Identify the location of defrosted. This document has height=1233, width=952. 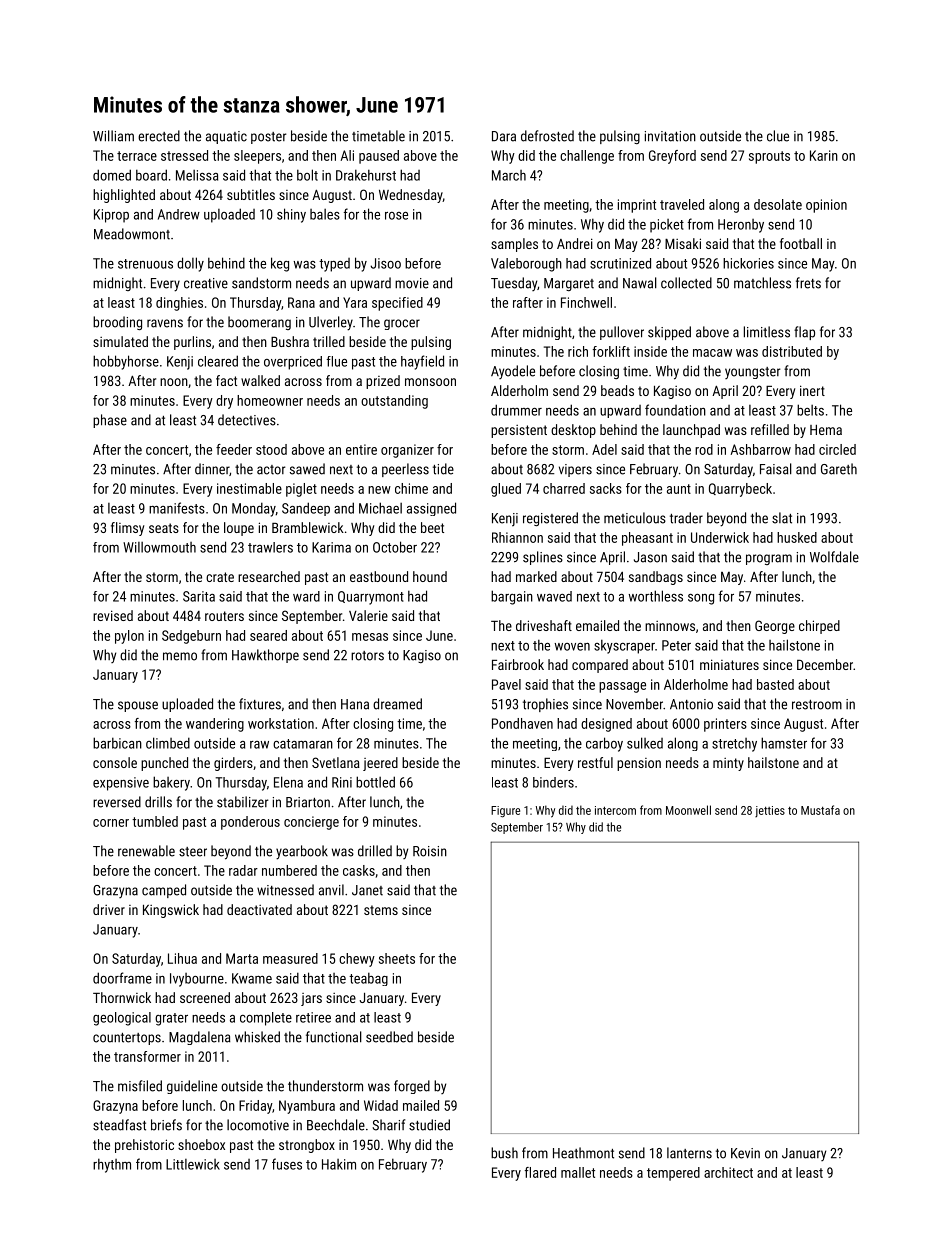
(547, 136).
